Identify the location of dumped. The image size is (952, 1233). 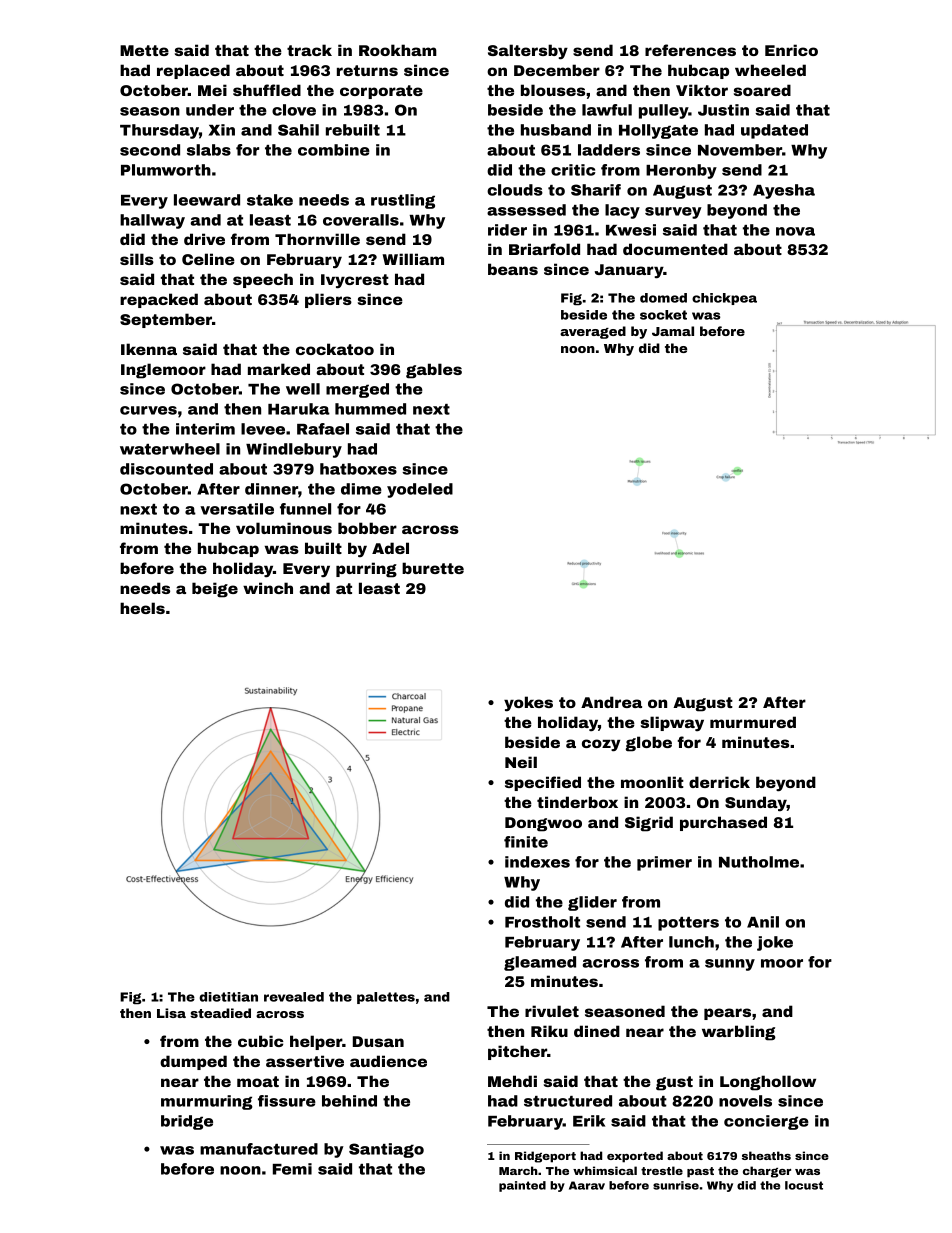
(193, 1062).
